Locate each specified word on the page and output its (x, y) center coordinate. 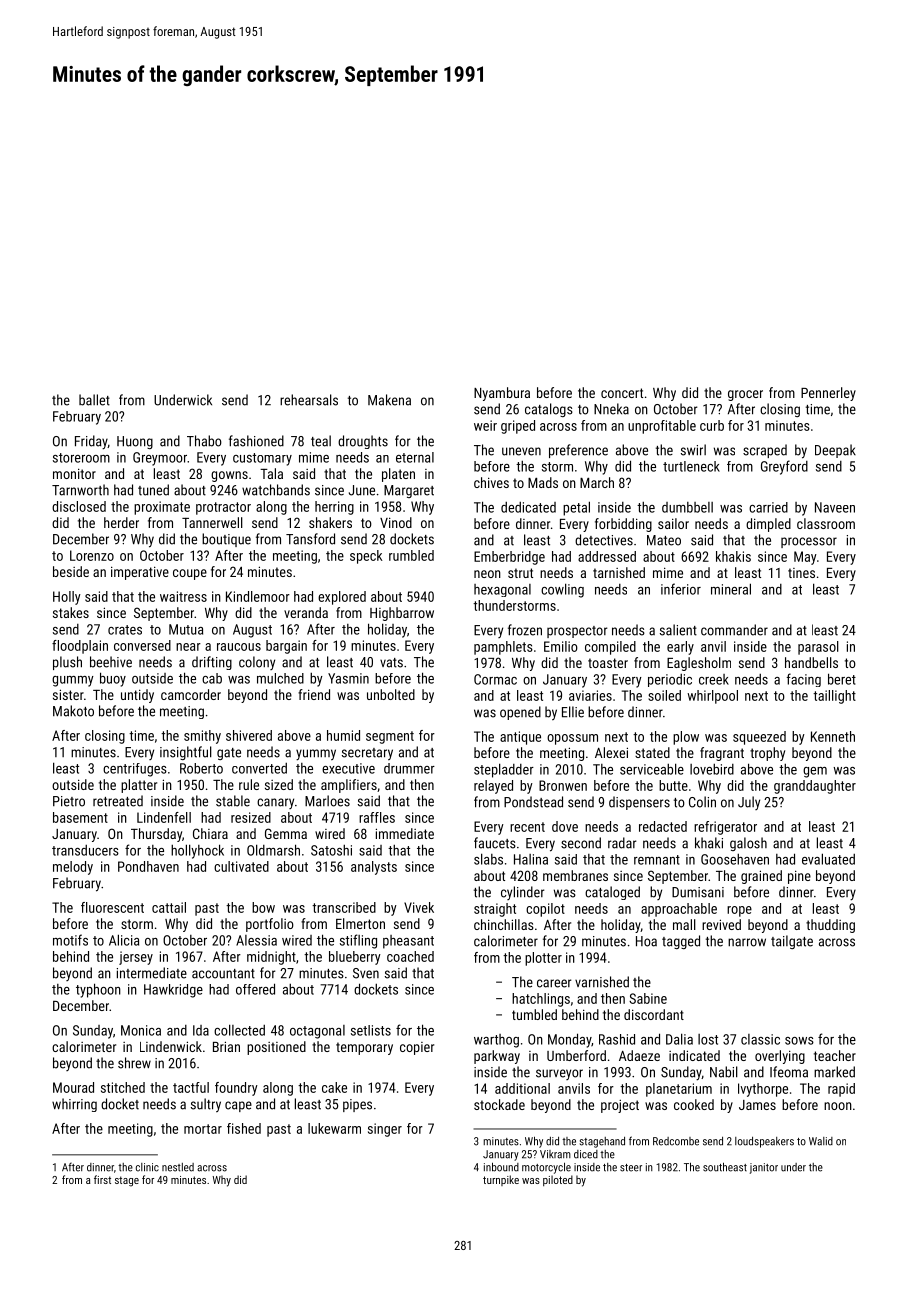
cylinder (523, 893)
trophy (767, 754)
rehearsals (309, 400)
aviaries (590, 695)
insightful (186, 753)
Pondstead (533, 802)
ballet (94, 400)
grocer (745, 395)
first (102, 1179)
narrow (747, 942)
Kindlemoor (258, 596)
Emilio (561, 646)
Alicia (124, 940)
